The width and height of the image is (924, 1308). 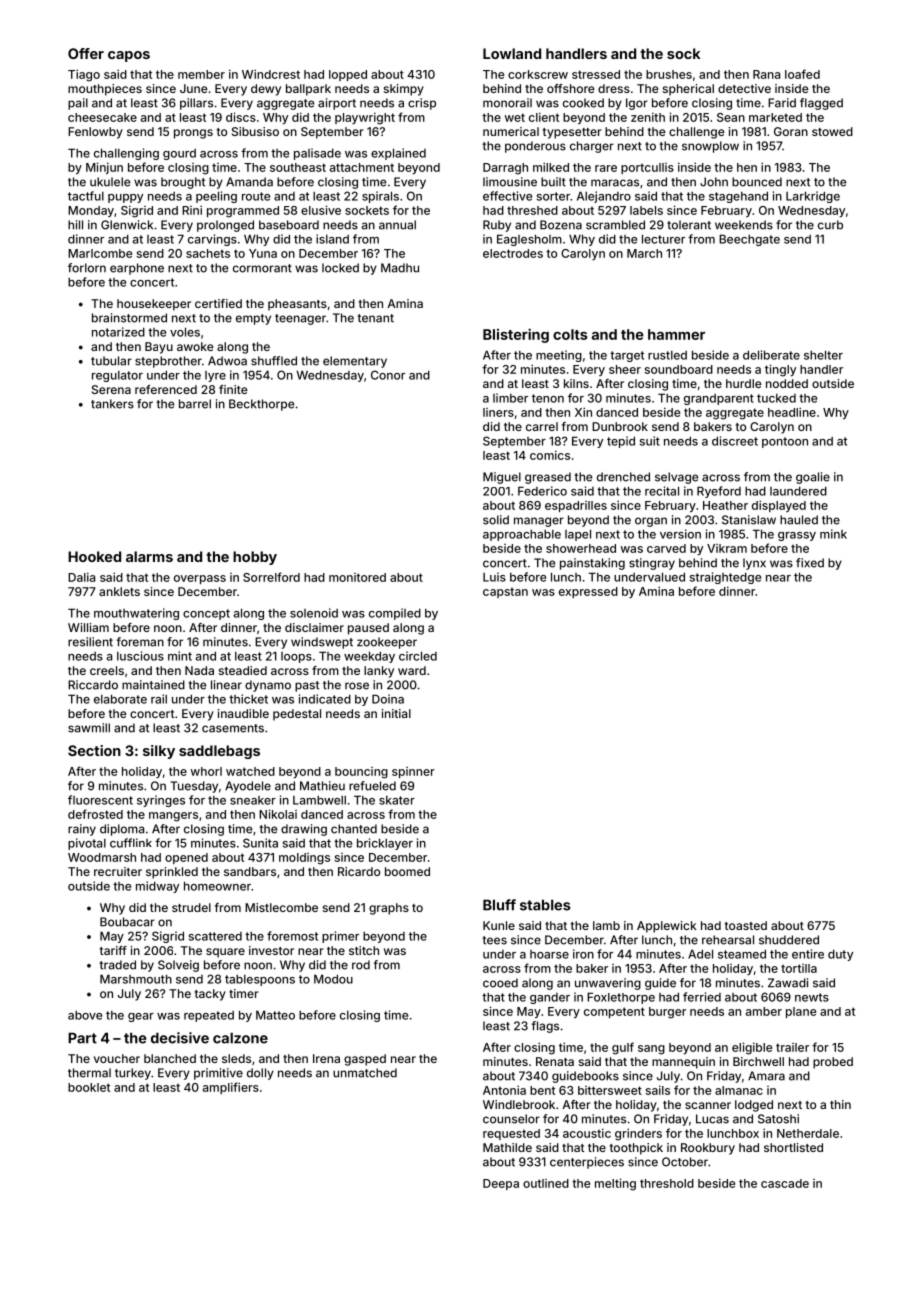 I want to click on primitive, so click(x=218, y=1074).
